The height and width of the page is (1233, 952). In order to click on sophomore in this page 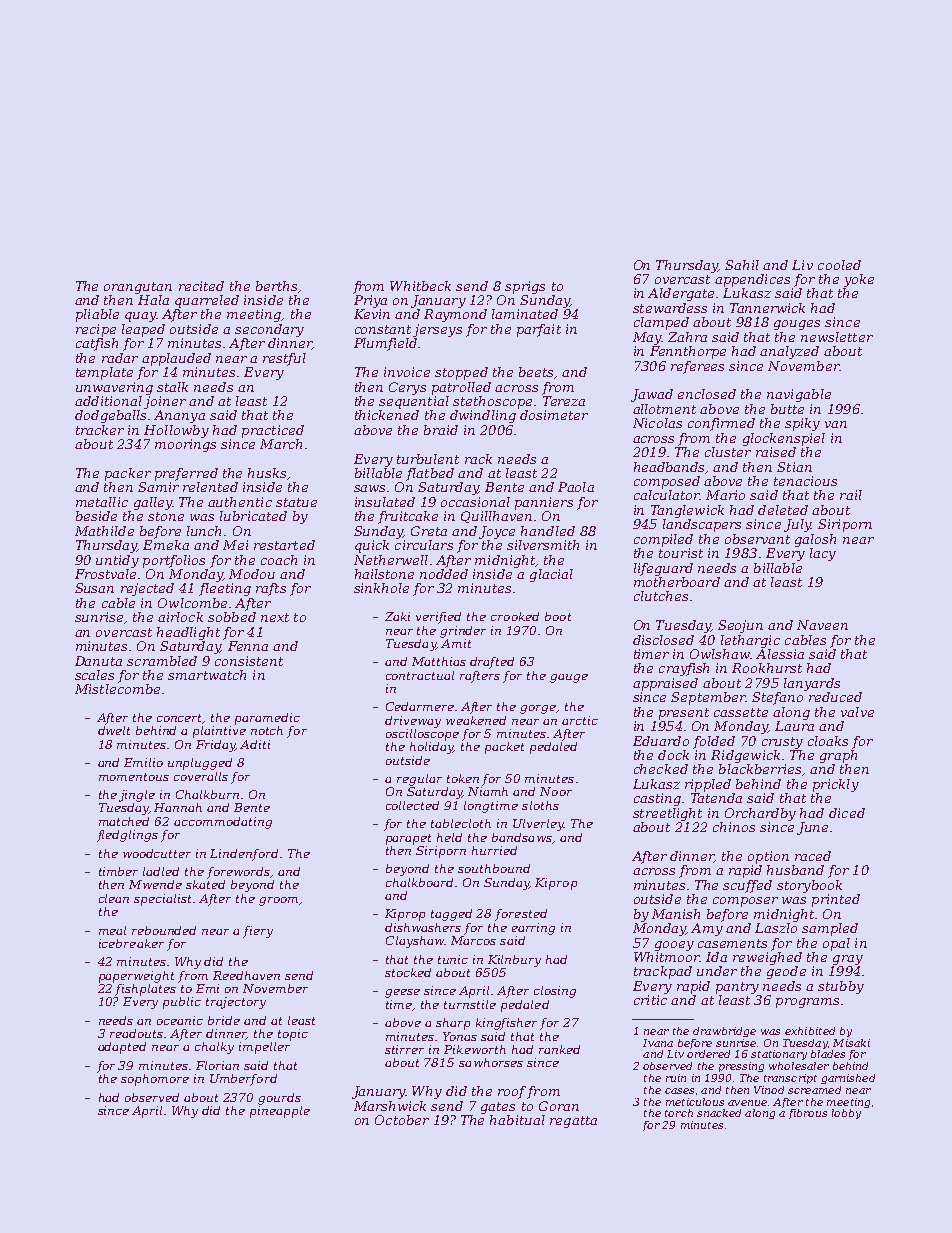, I will do `click(155, 1080)`.
